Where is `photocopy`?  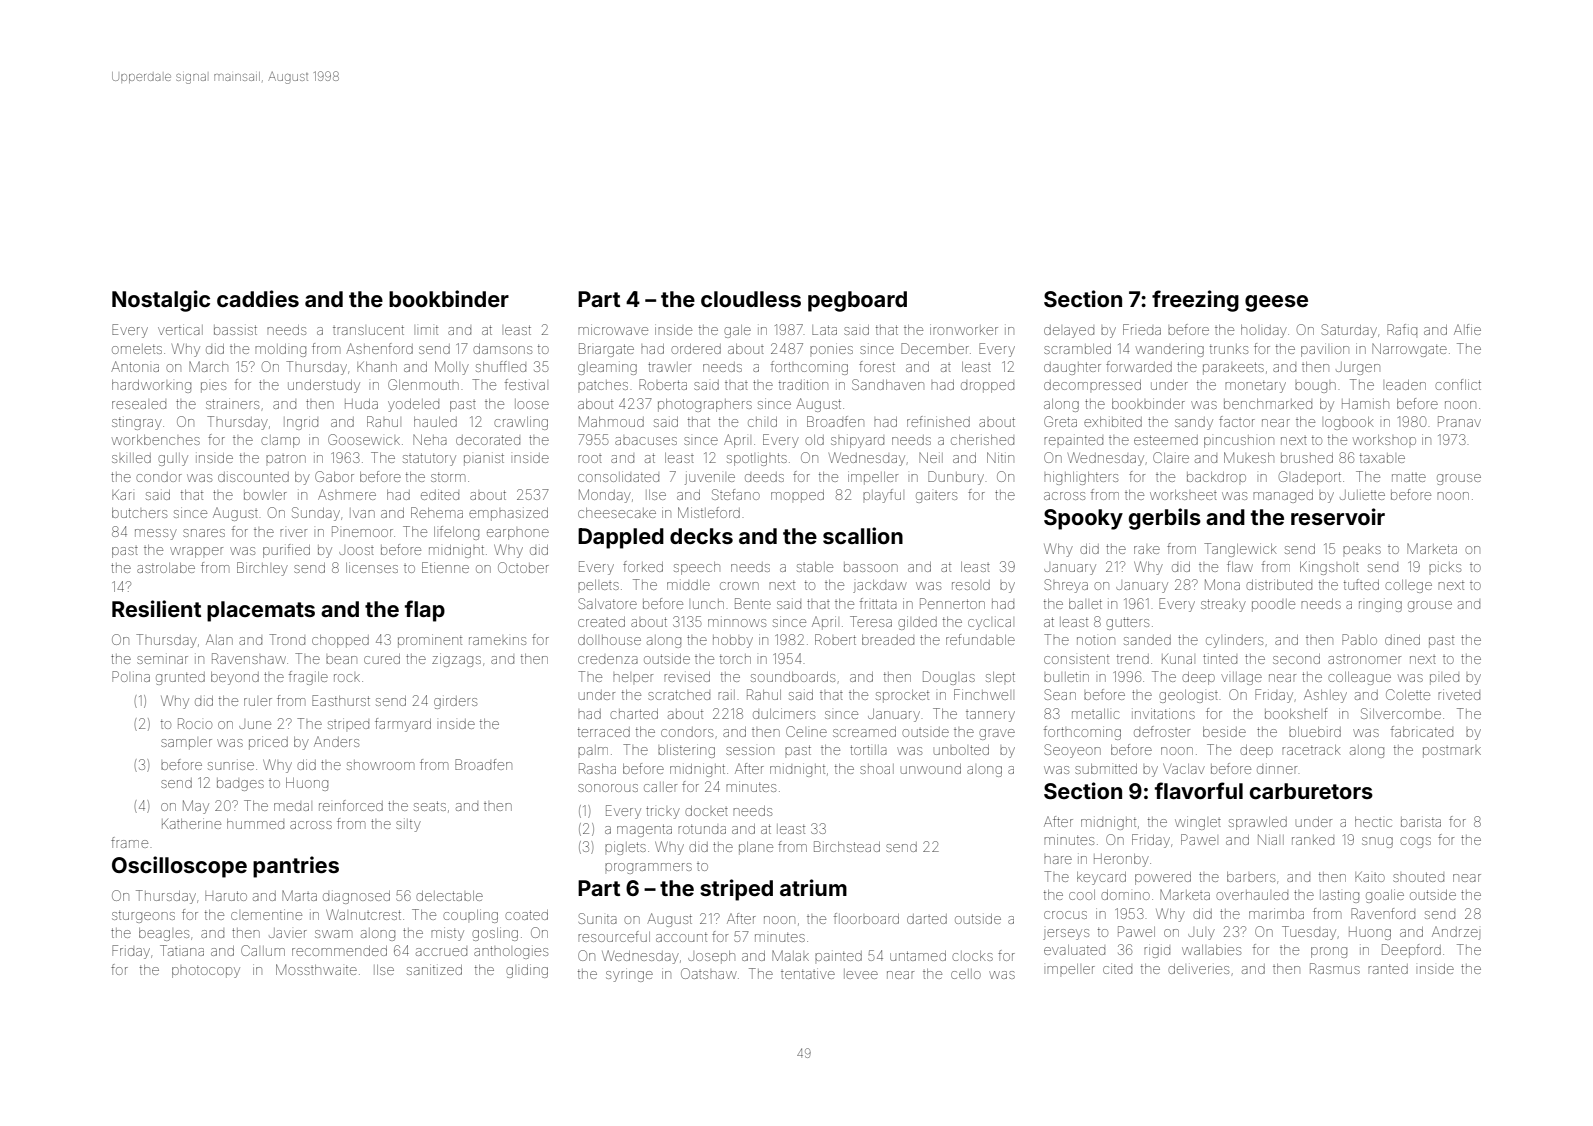 photocopy is located at coordinates (206, 972).
